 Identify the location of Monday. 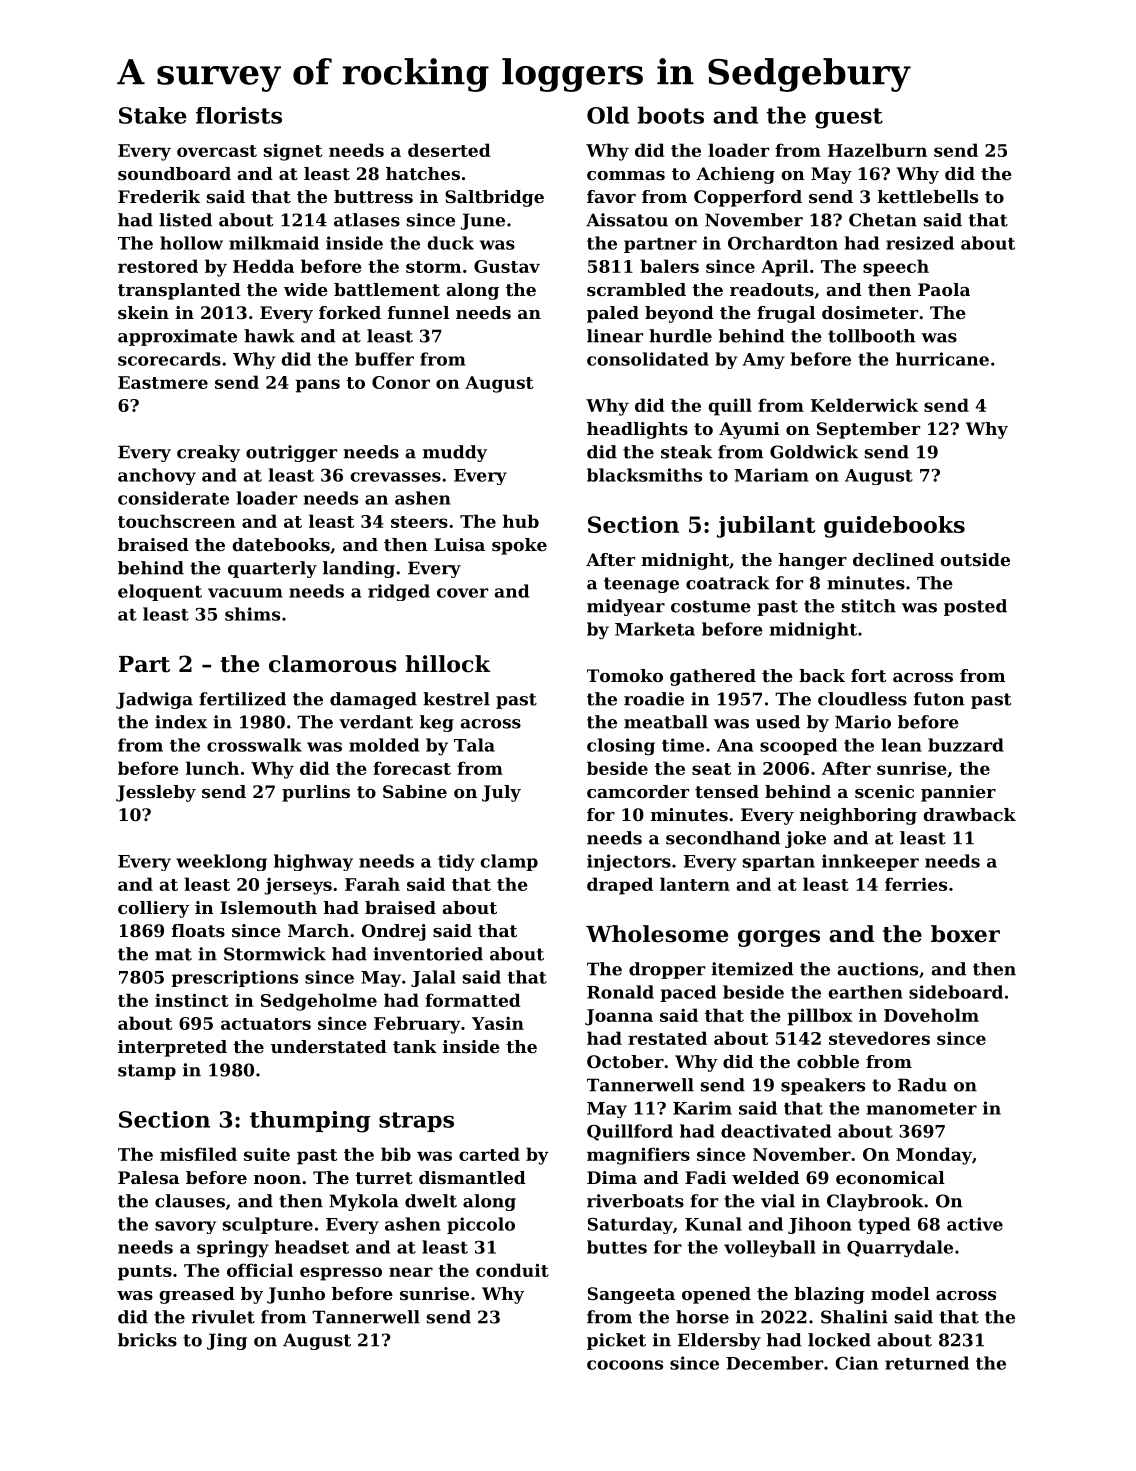
(934, 1156).
